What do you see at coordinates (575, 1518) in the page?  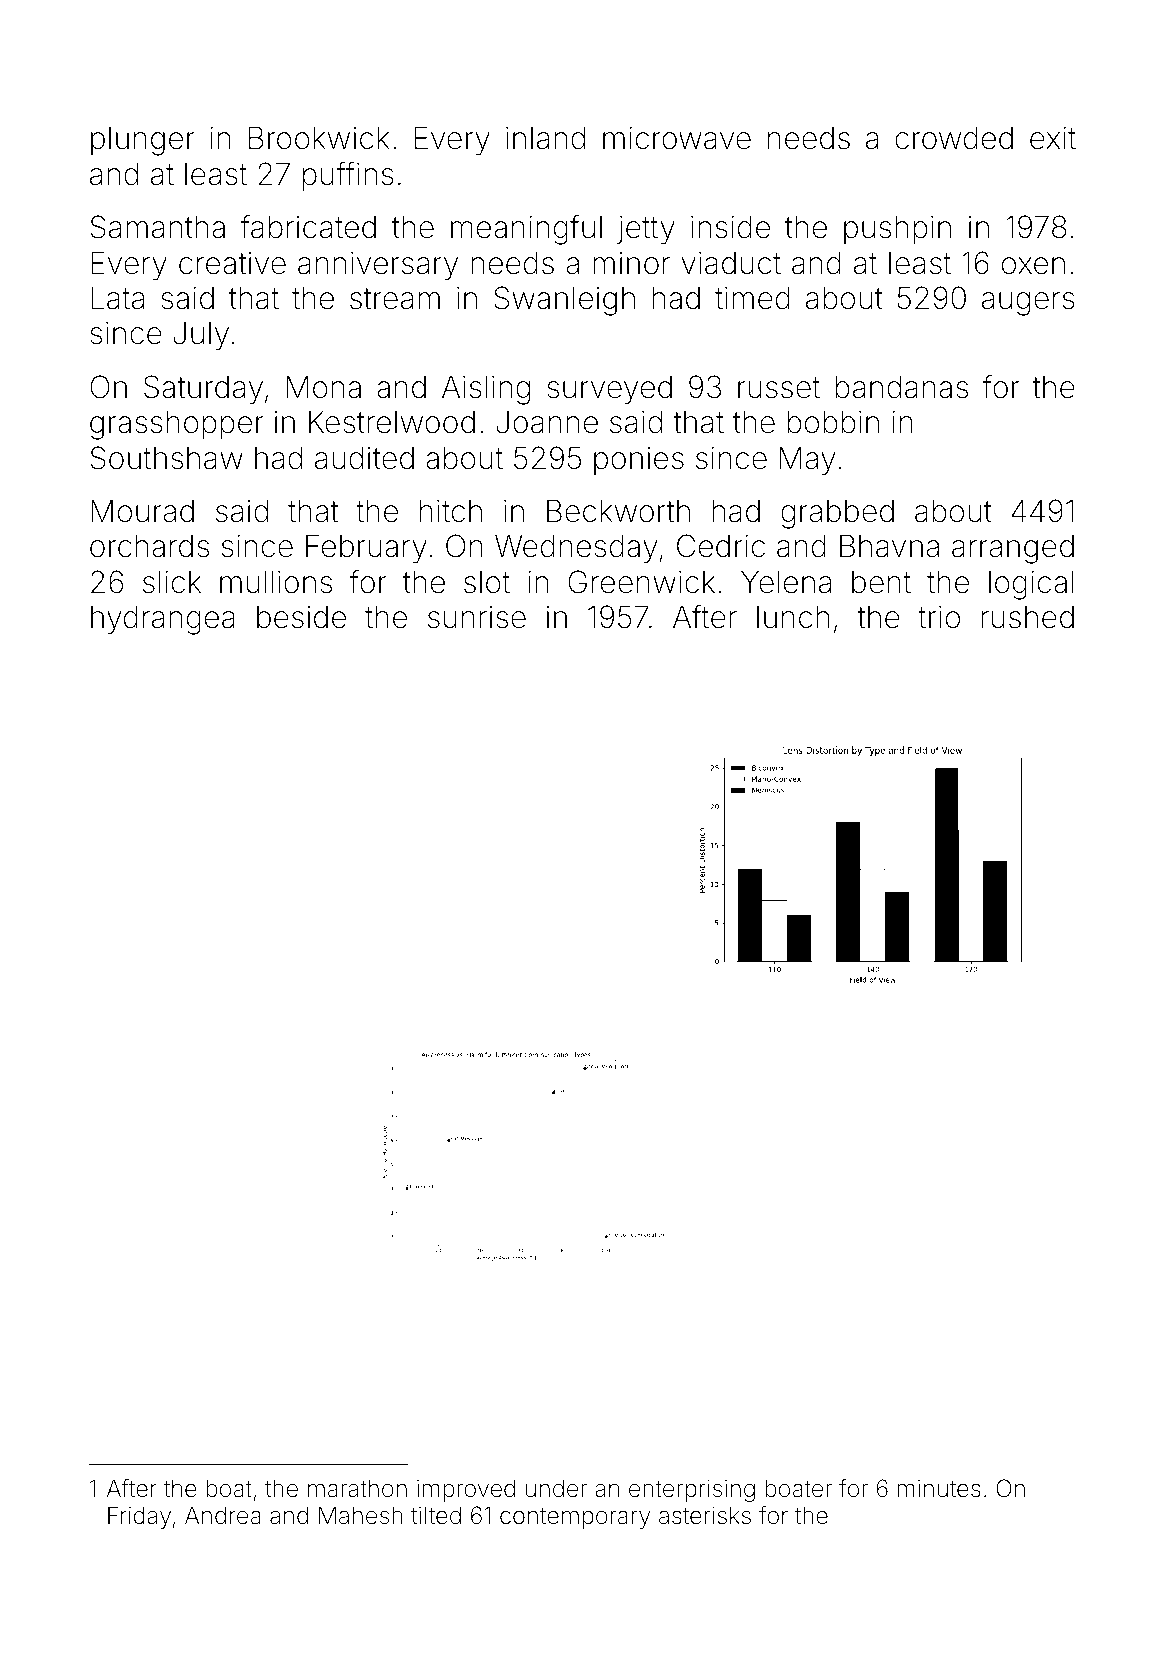 I see `contemporary` at bounding box center [575, 1518].
